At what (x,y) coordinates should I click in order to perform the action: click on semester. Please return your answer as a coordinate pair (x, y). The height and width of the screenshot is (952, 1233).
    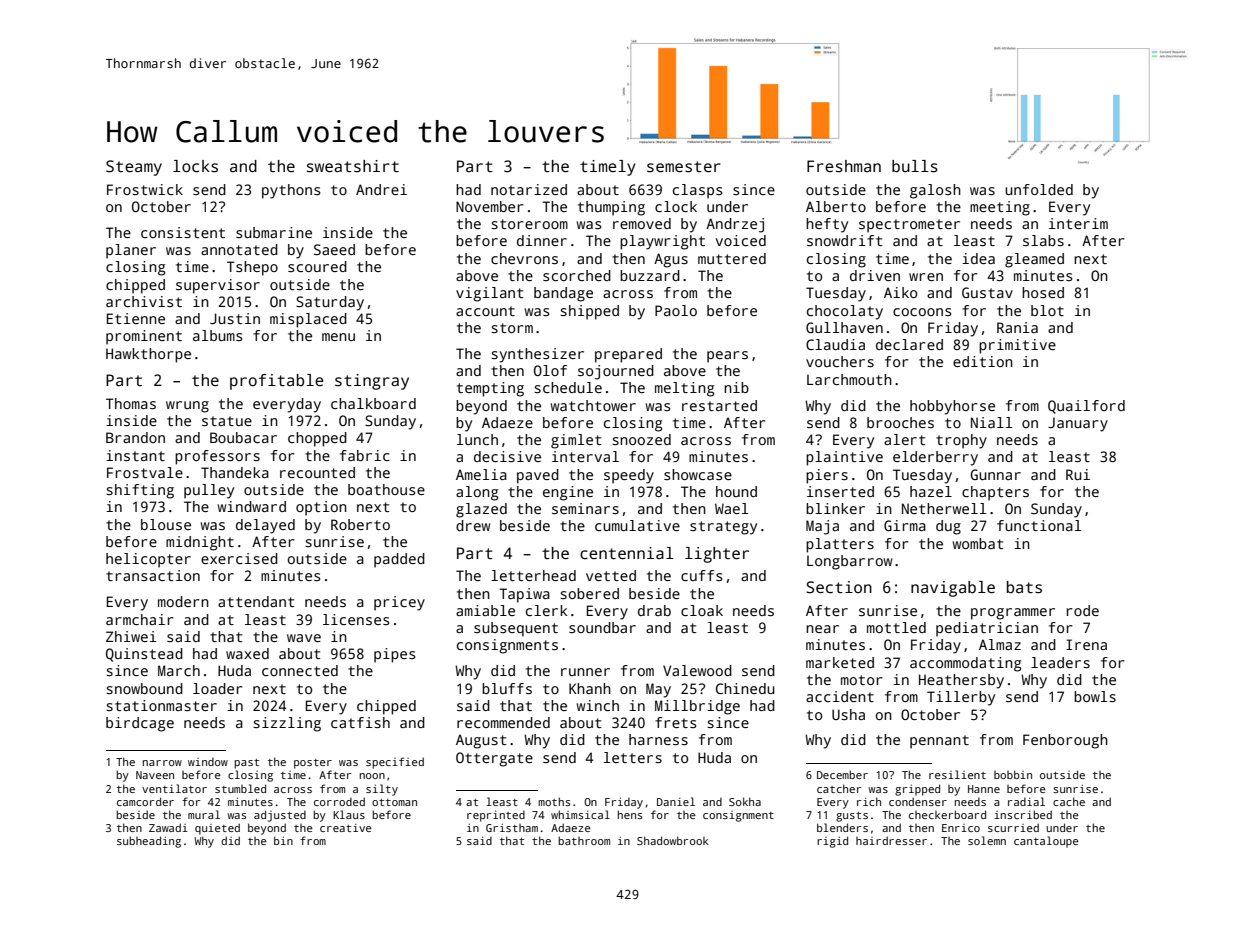
    Looking at the image, I should click on (684, 167).
